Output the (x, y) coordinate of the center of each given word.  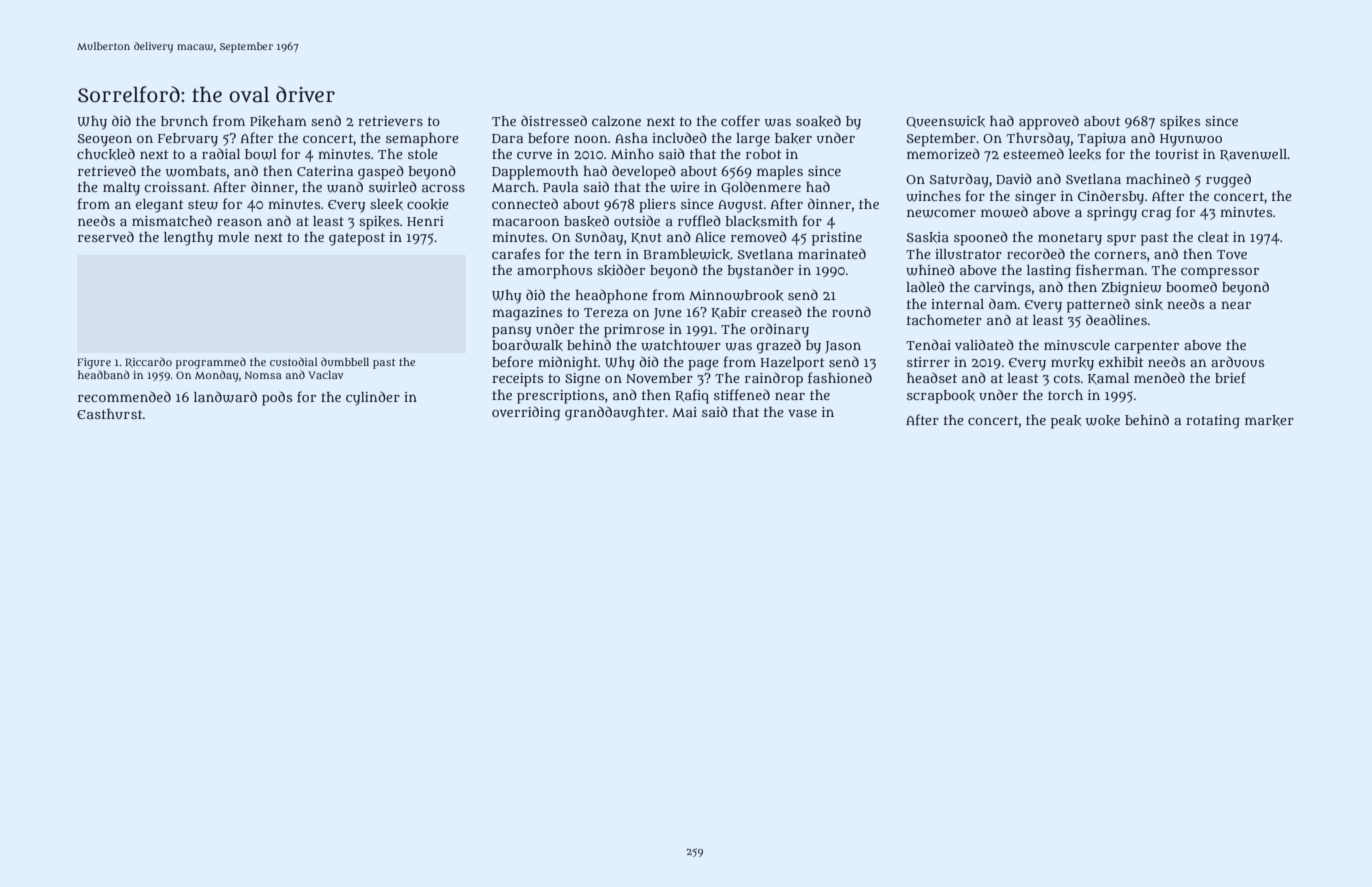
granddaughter (615, 413)
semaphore (422, 140)
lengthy (188, 239)
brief (1230, 377)
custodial (294, 361)
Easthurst (110, 414)
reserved (106, 236)
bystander (760, 271)
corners (1120, 255)
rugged (1228, 180)
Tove (1232, 254)
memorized (943, 153)
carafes (516, 253)
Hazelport (792, 364)
